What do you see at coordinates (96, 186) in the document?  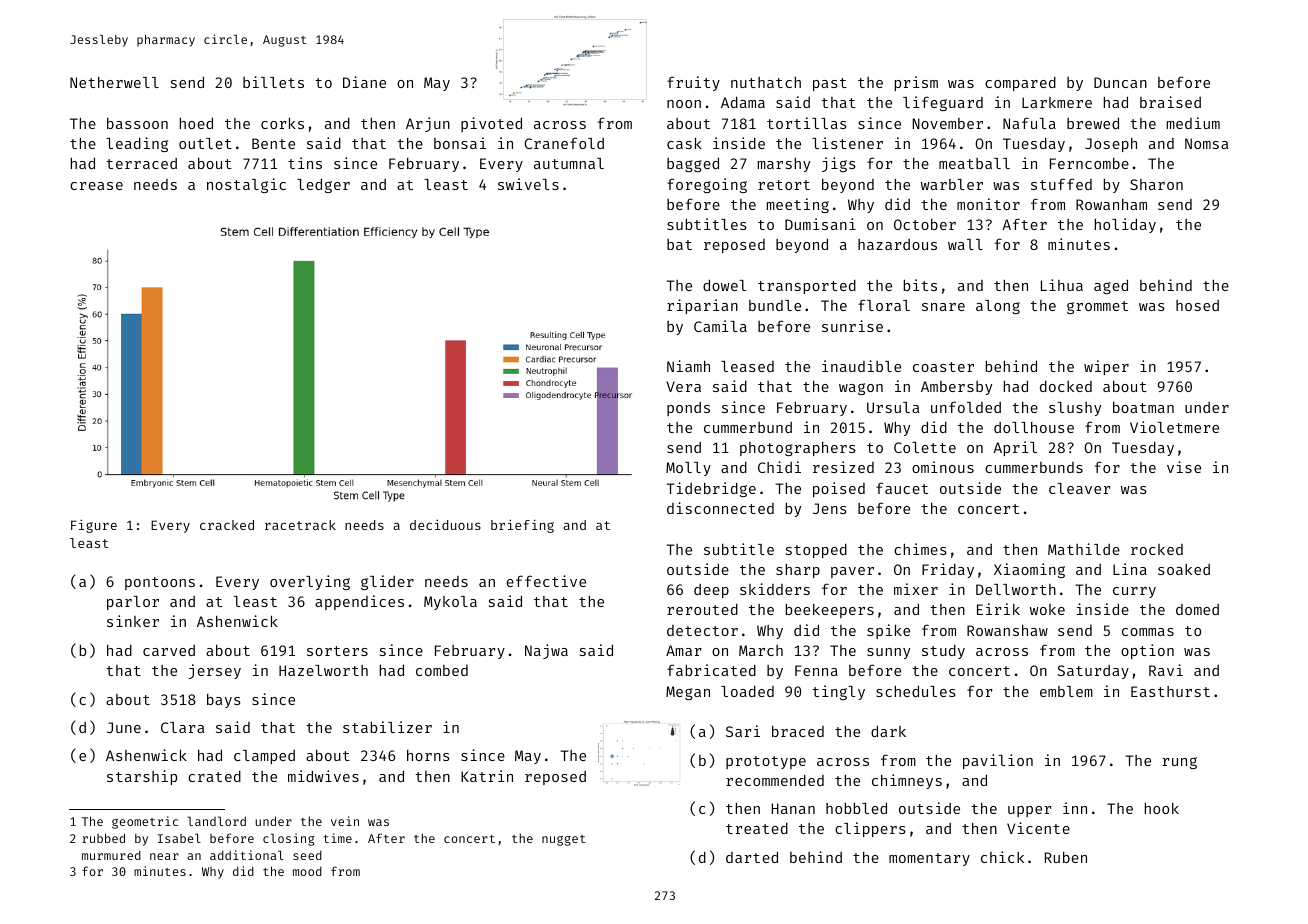 I see `crease` at bounding box center [96, 186].
